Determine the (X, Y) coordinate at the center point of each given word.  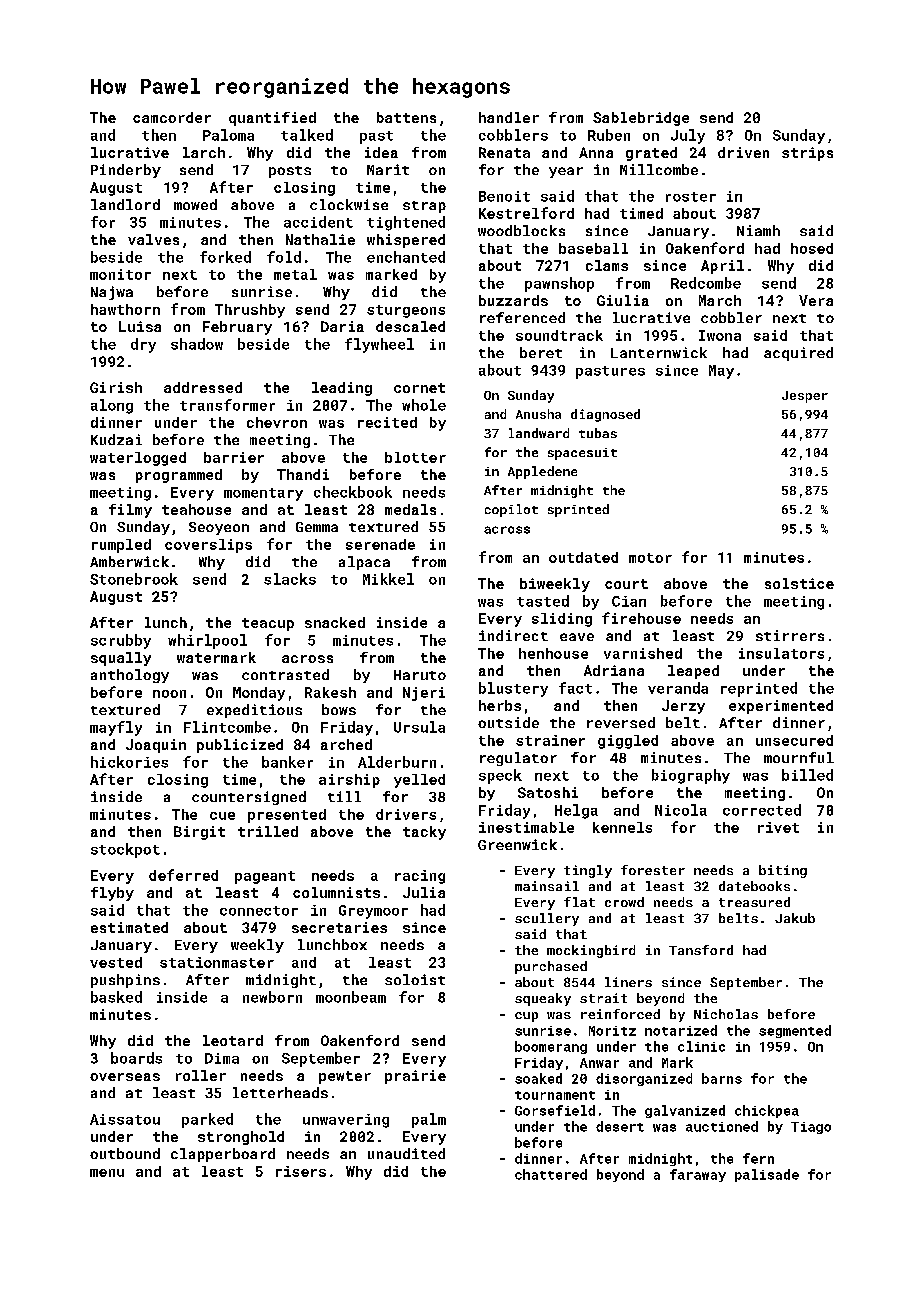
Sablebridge (641, 119)
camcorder (172, 117)
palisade (767, 1175)
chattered (551, 1174)
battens (406, 117)
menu (107, 1173)
